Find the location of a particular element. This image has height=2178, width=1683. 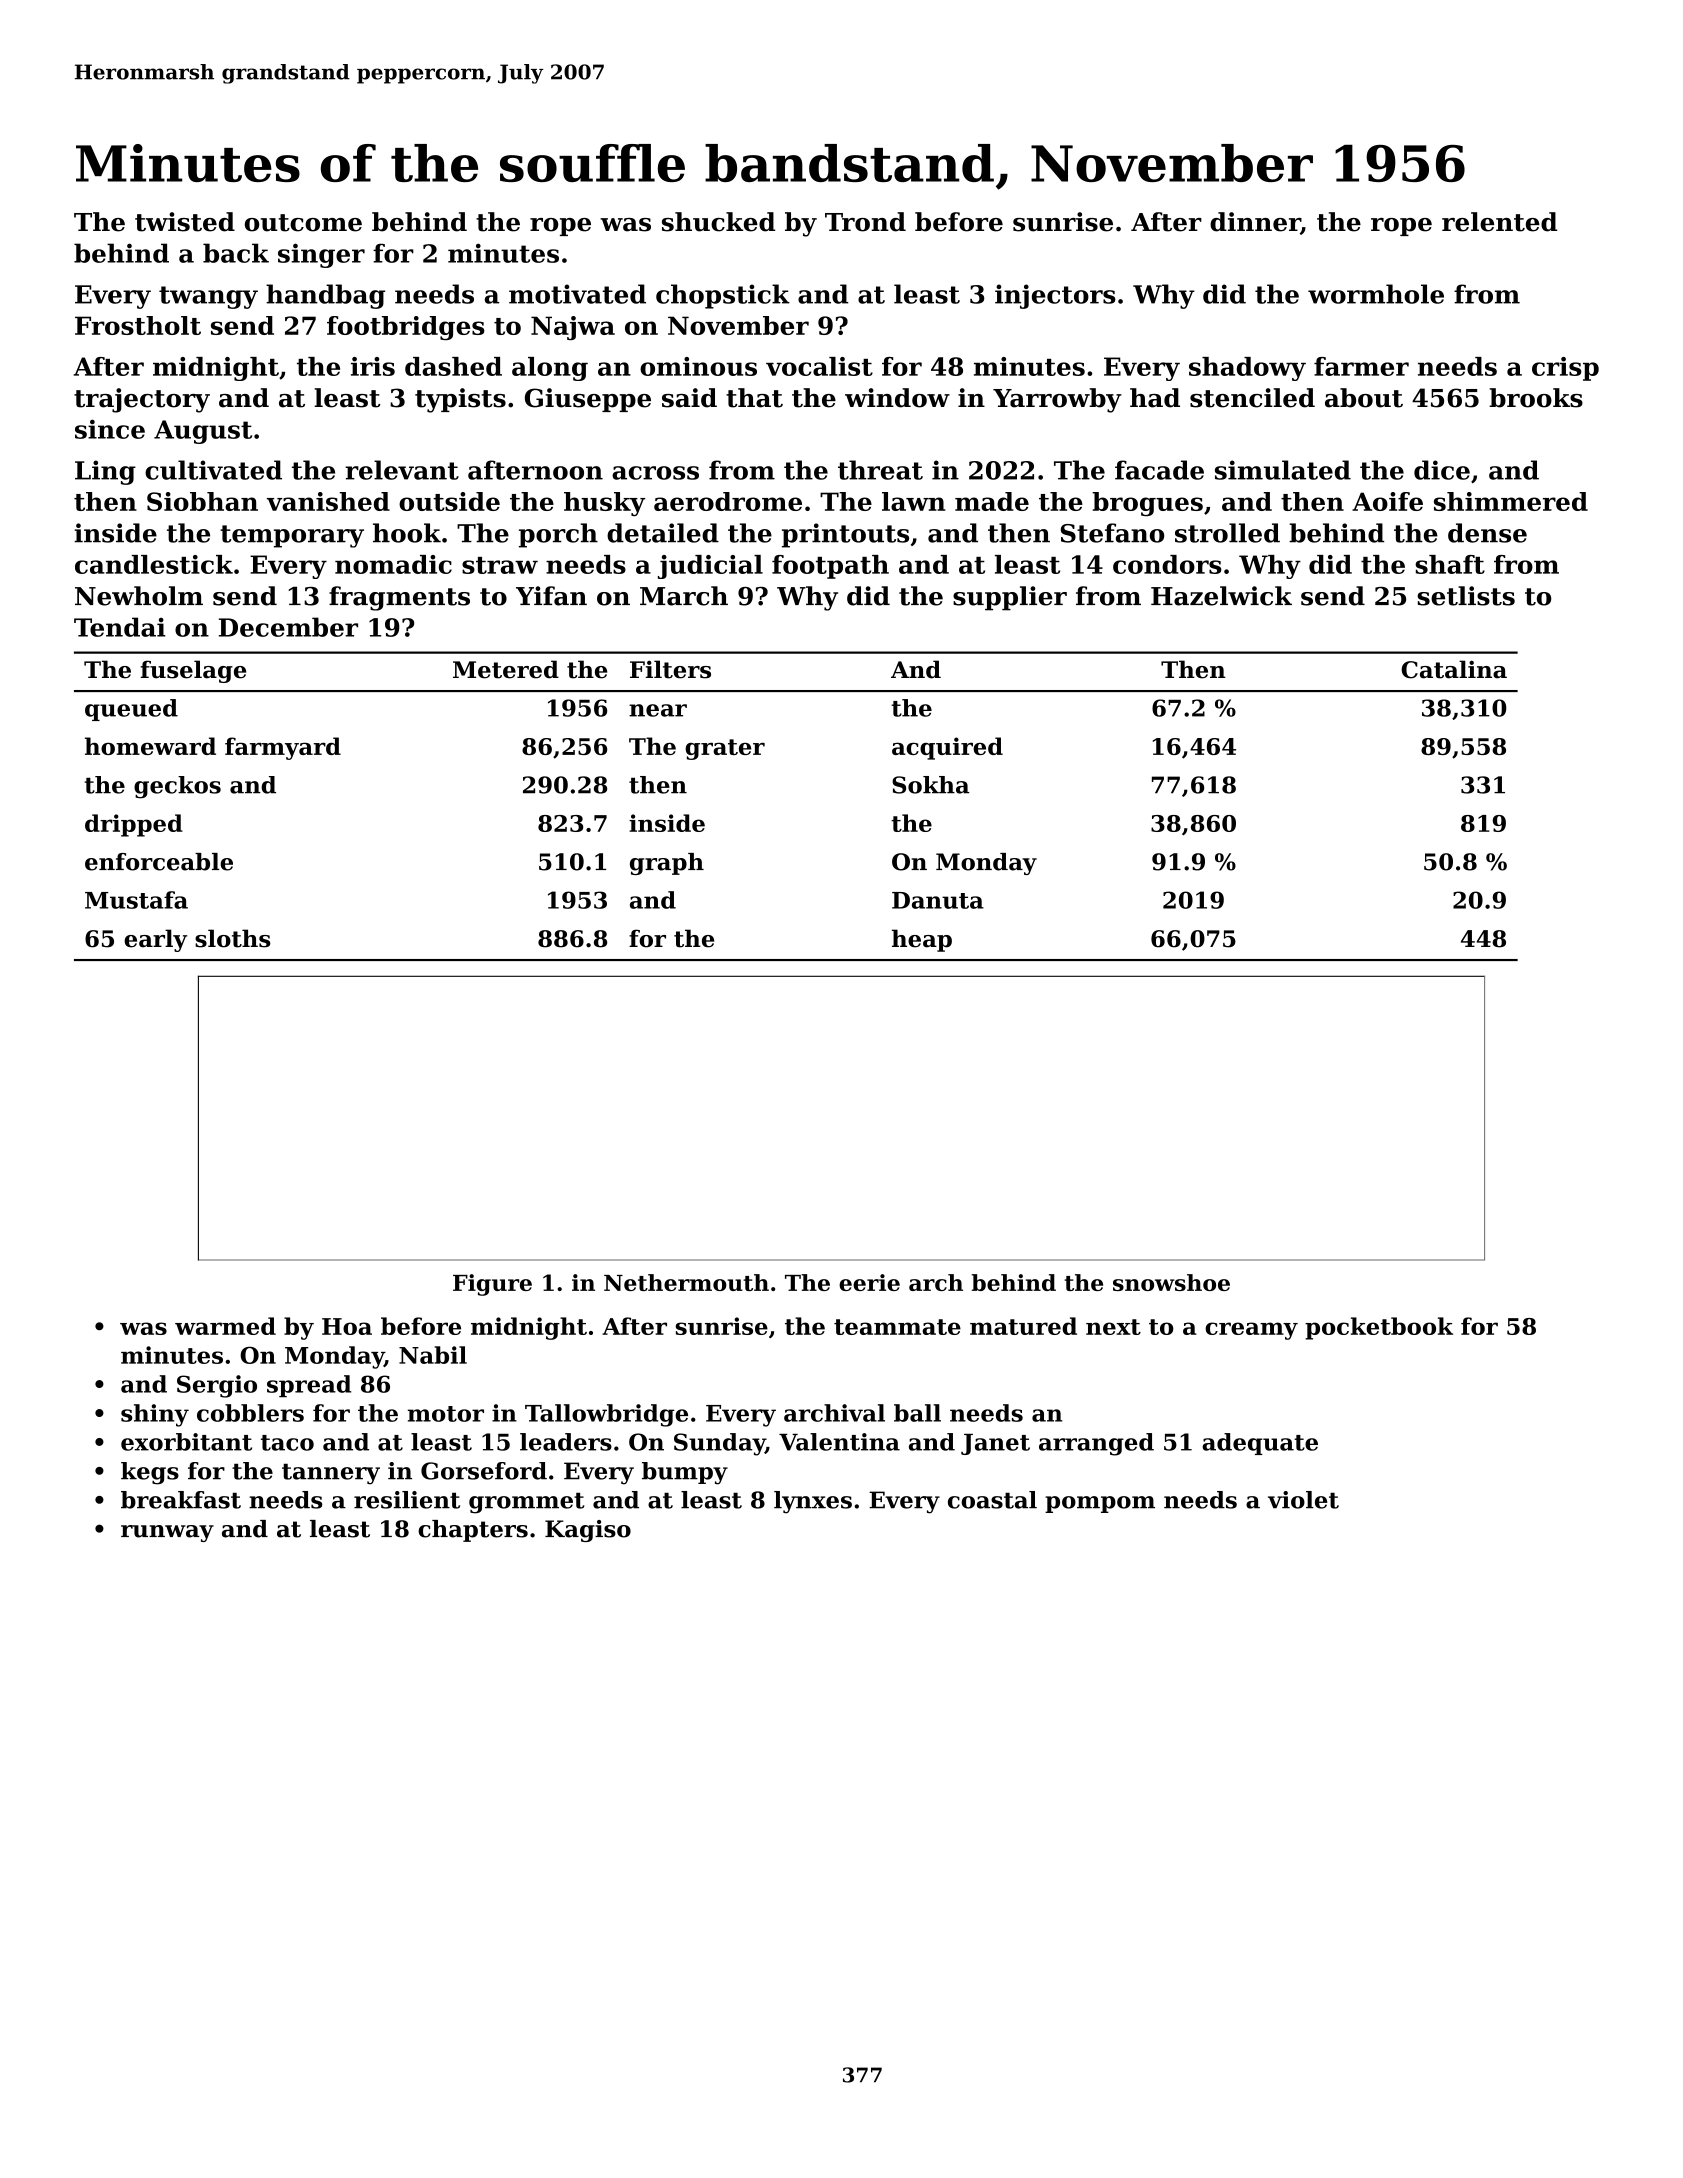

chapters is located at coordinates (473, 1531).
